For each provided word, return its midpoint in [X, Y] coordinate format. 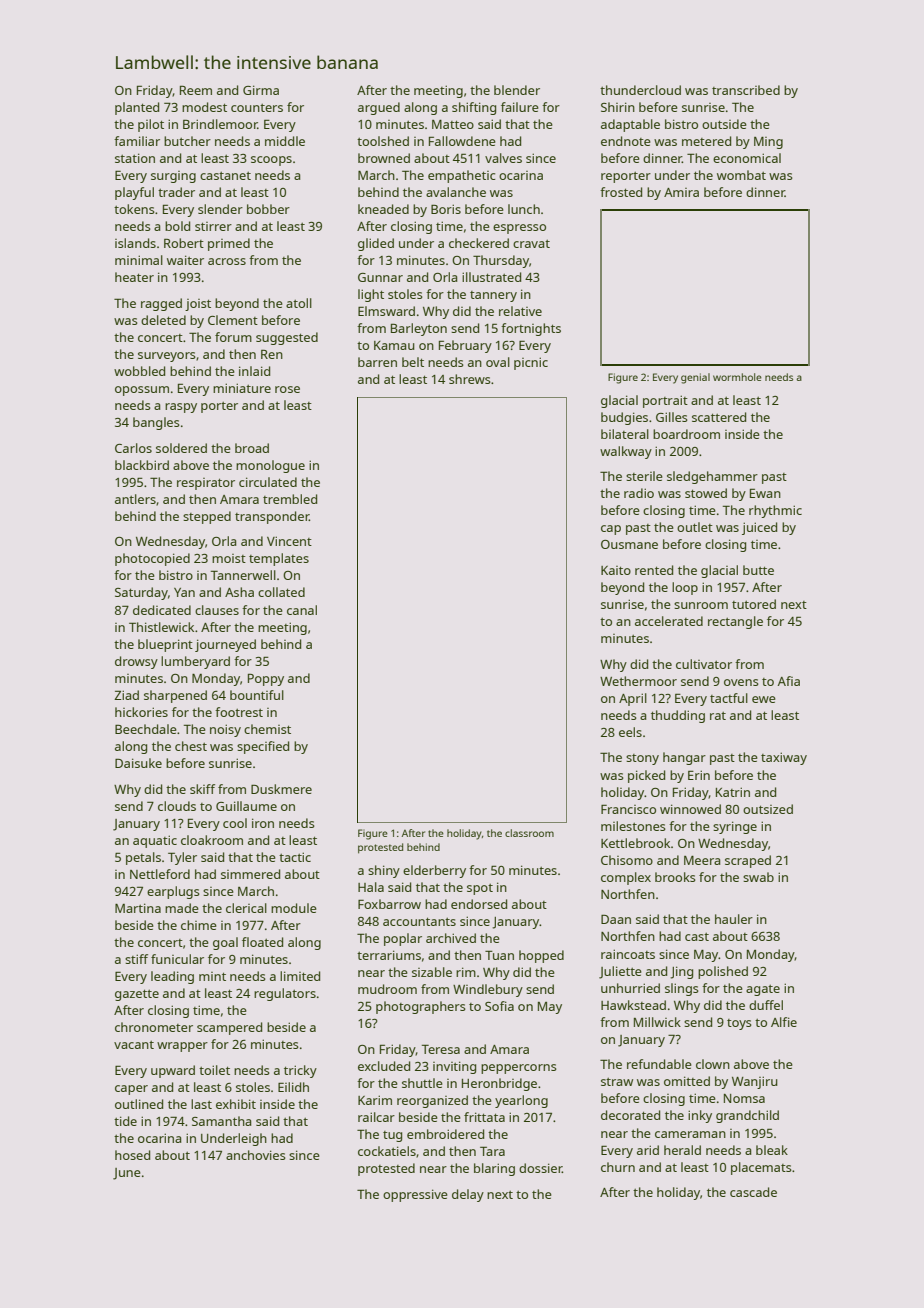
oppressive [415, 1195]
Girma [261, 90]
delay [468, 1195]
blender [517, 90]
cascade [753, 1192]
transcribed [746, 90]
